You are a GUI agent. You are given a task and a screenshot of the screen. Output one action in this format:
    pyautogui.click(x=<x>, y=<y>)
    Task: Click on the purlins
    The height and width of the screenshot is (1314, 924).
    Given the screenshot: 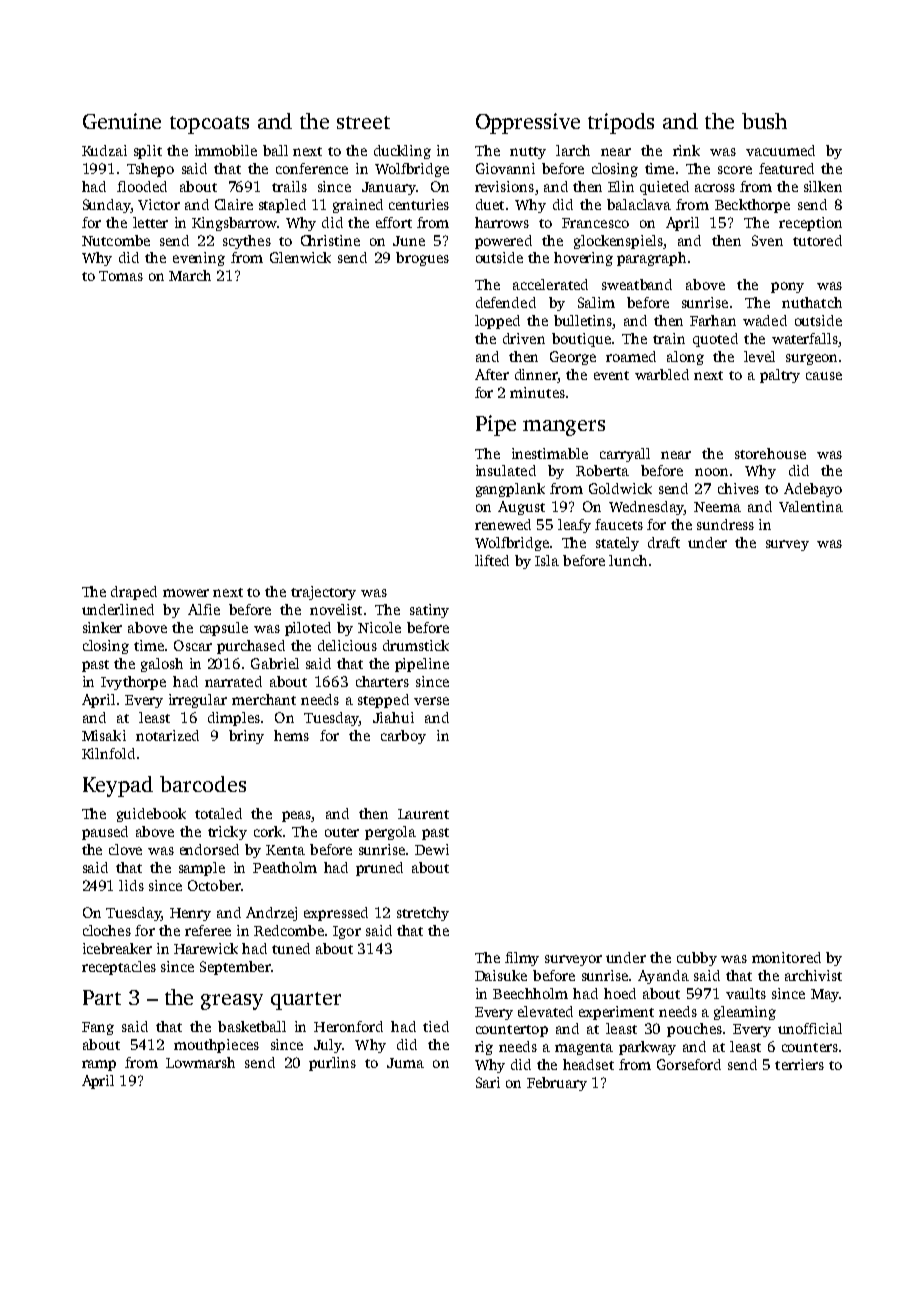 What is the action you would take?
    pyautogui.click(x=332, y=1064)
